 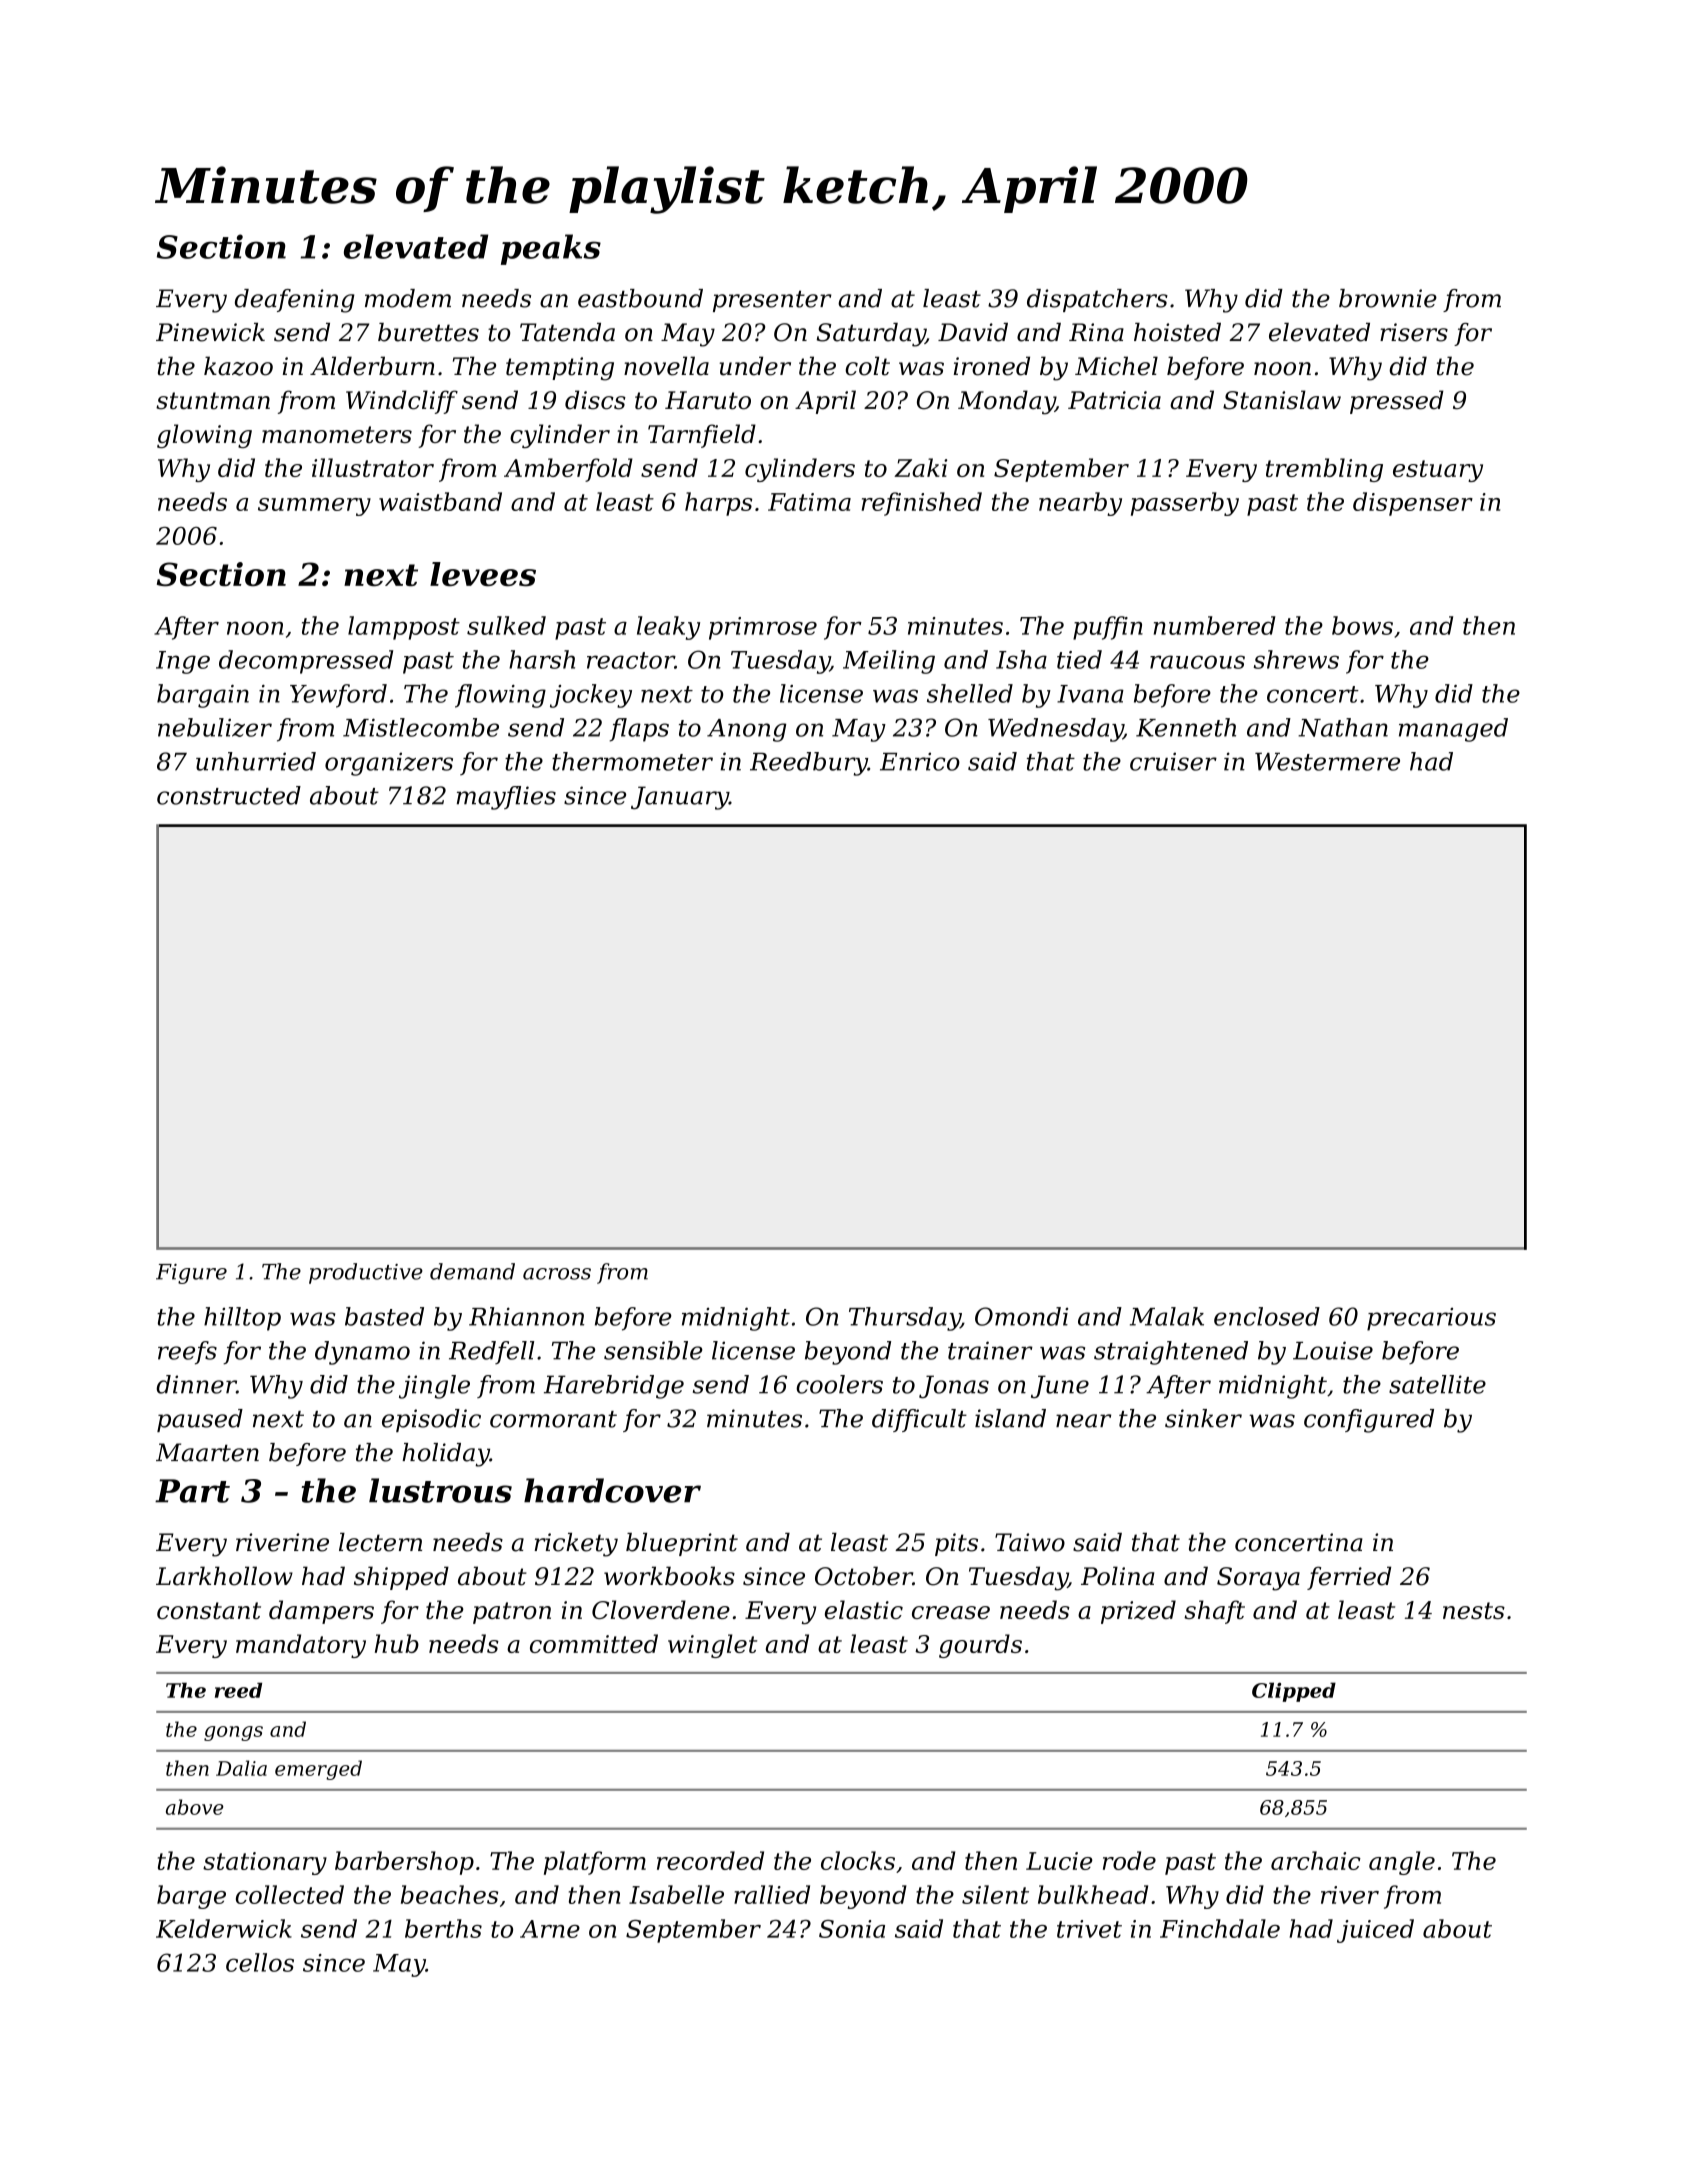 I want to click on barbershop, so click(x=404, y=1863).
